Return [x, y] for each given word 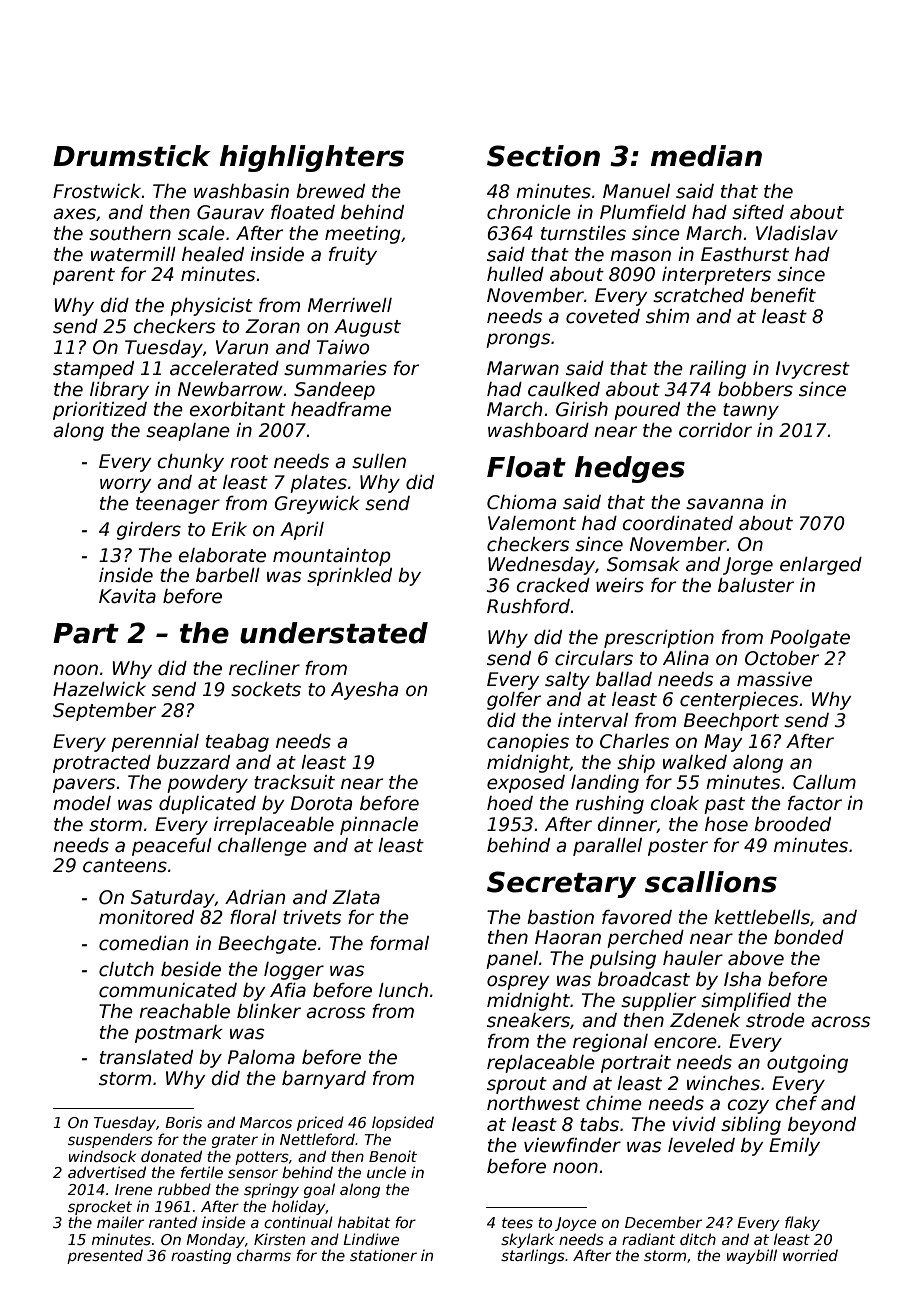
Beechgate [267, 945]
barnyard [324, 1080]
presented [105, 1256]
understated [334, 633]
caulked [564, 389]
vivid [694, 1124]
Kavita [127, 596]
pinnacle [379, 826]
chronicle [529, 212]
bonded [809, 937]
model [82, 803]
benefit [783, 295]
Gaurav [230, 212]
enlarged [821, 566]
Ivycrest [813, 370]
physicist [211, 307]
